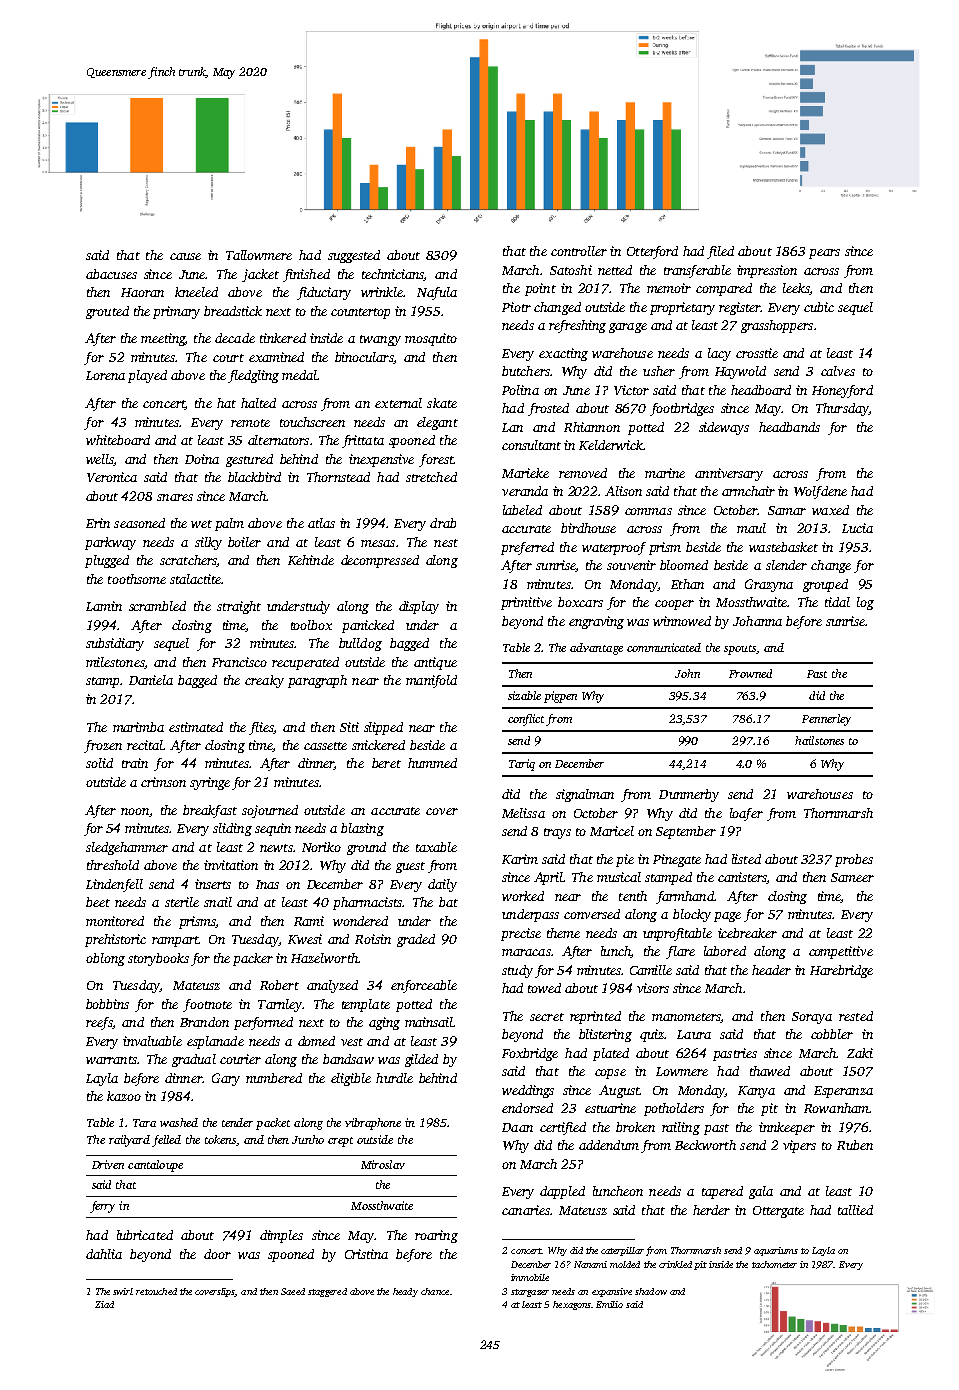  Describe the element at coordinates (522, 765) in the screenshot. I see `Tariq` at that location.
